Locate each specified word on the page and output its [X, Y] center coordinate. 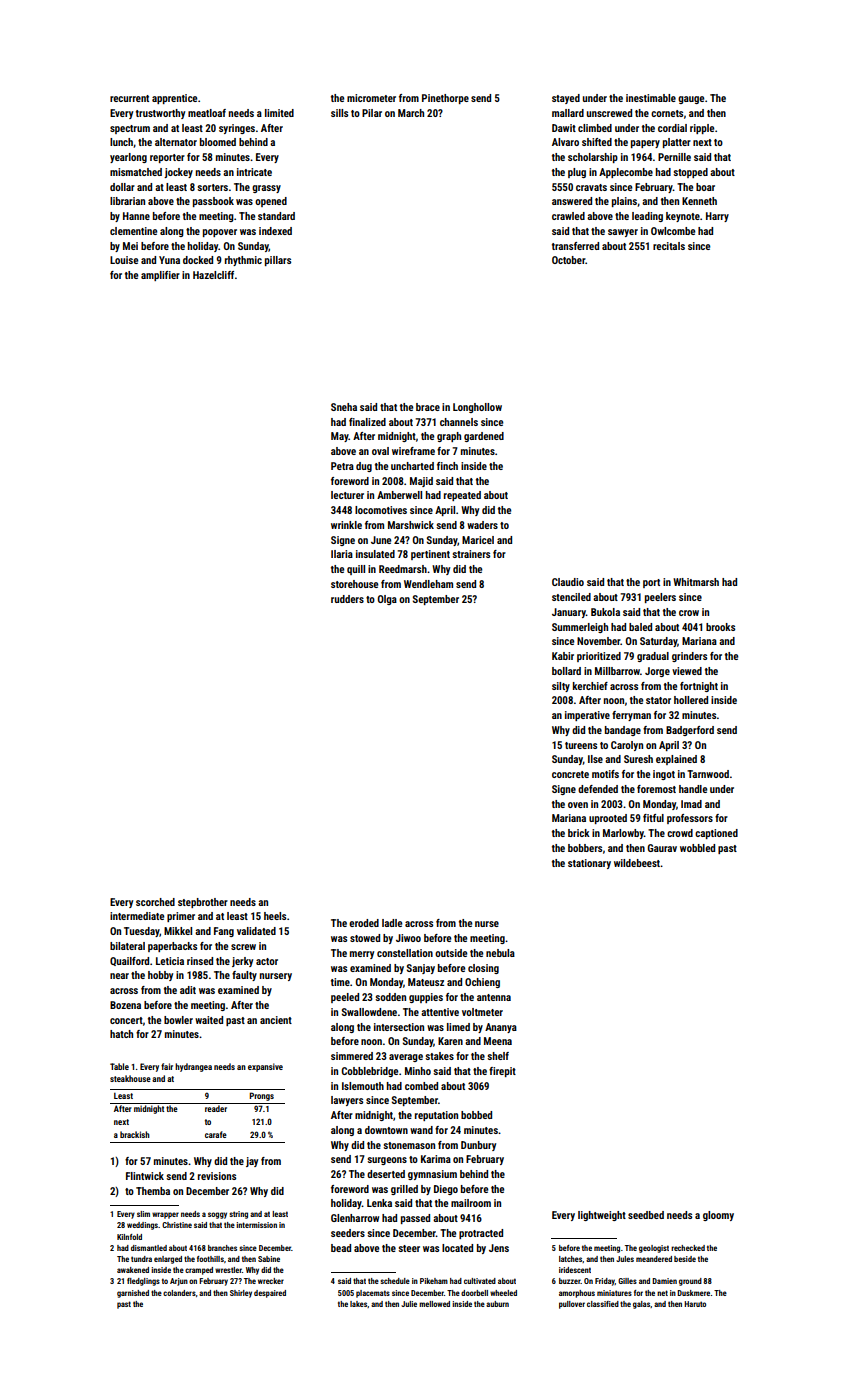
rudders [347, 599]
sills [339, 113]
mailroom [471, 1203]
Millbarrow [617, 671]
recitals [669, 246]
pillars [278, 261]
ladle [392, 923]
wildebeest [637, 863]
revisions [217, 1176]
